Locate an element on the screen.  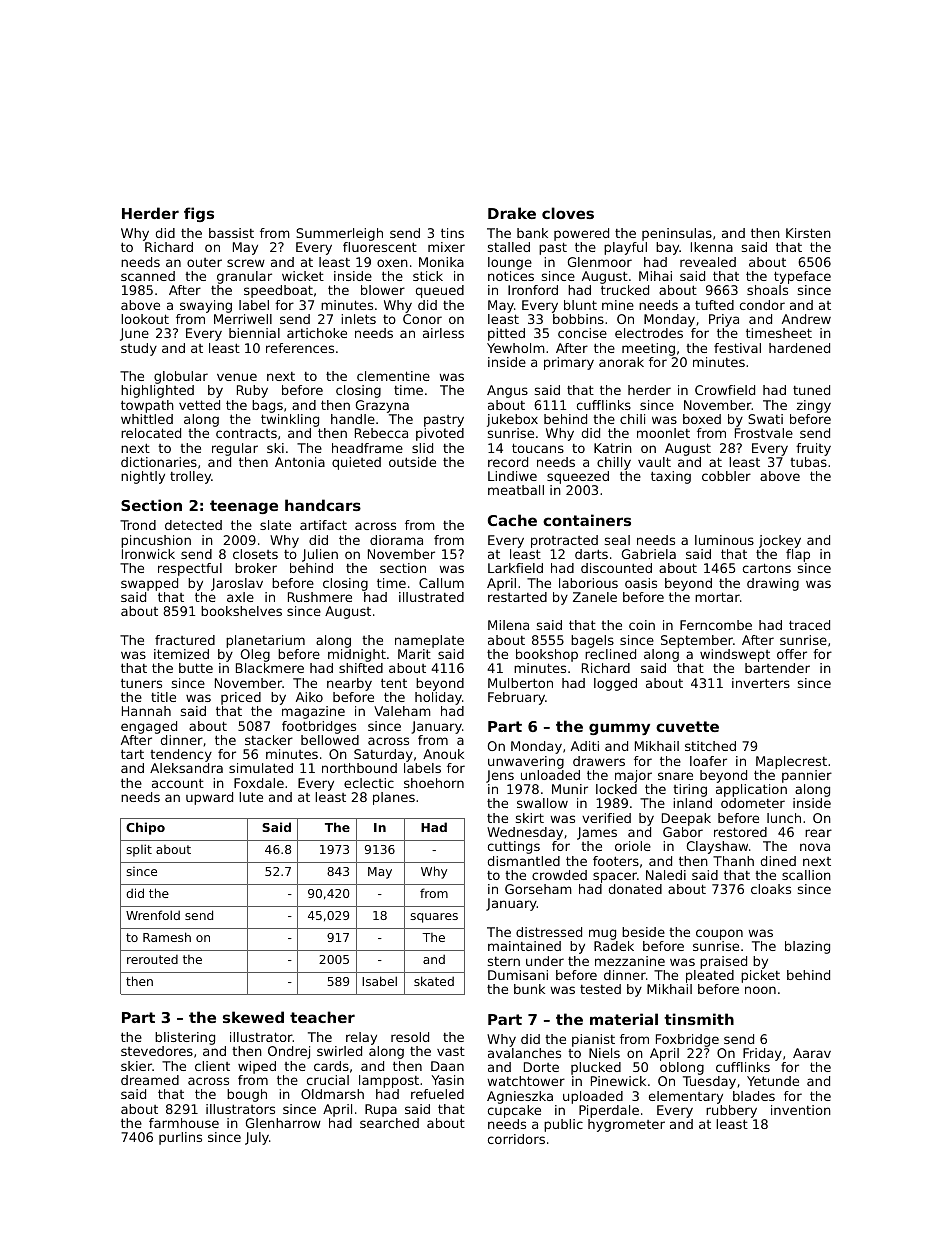
Swati is located at coordinates (765, 419).
